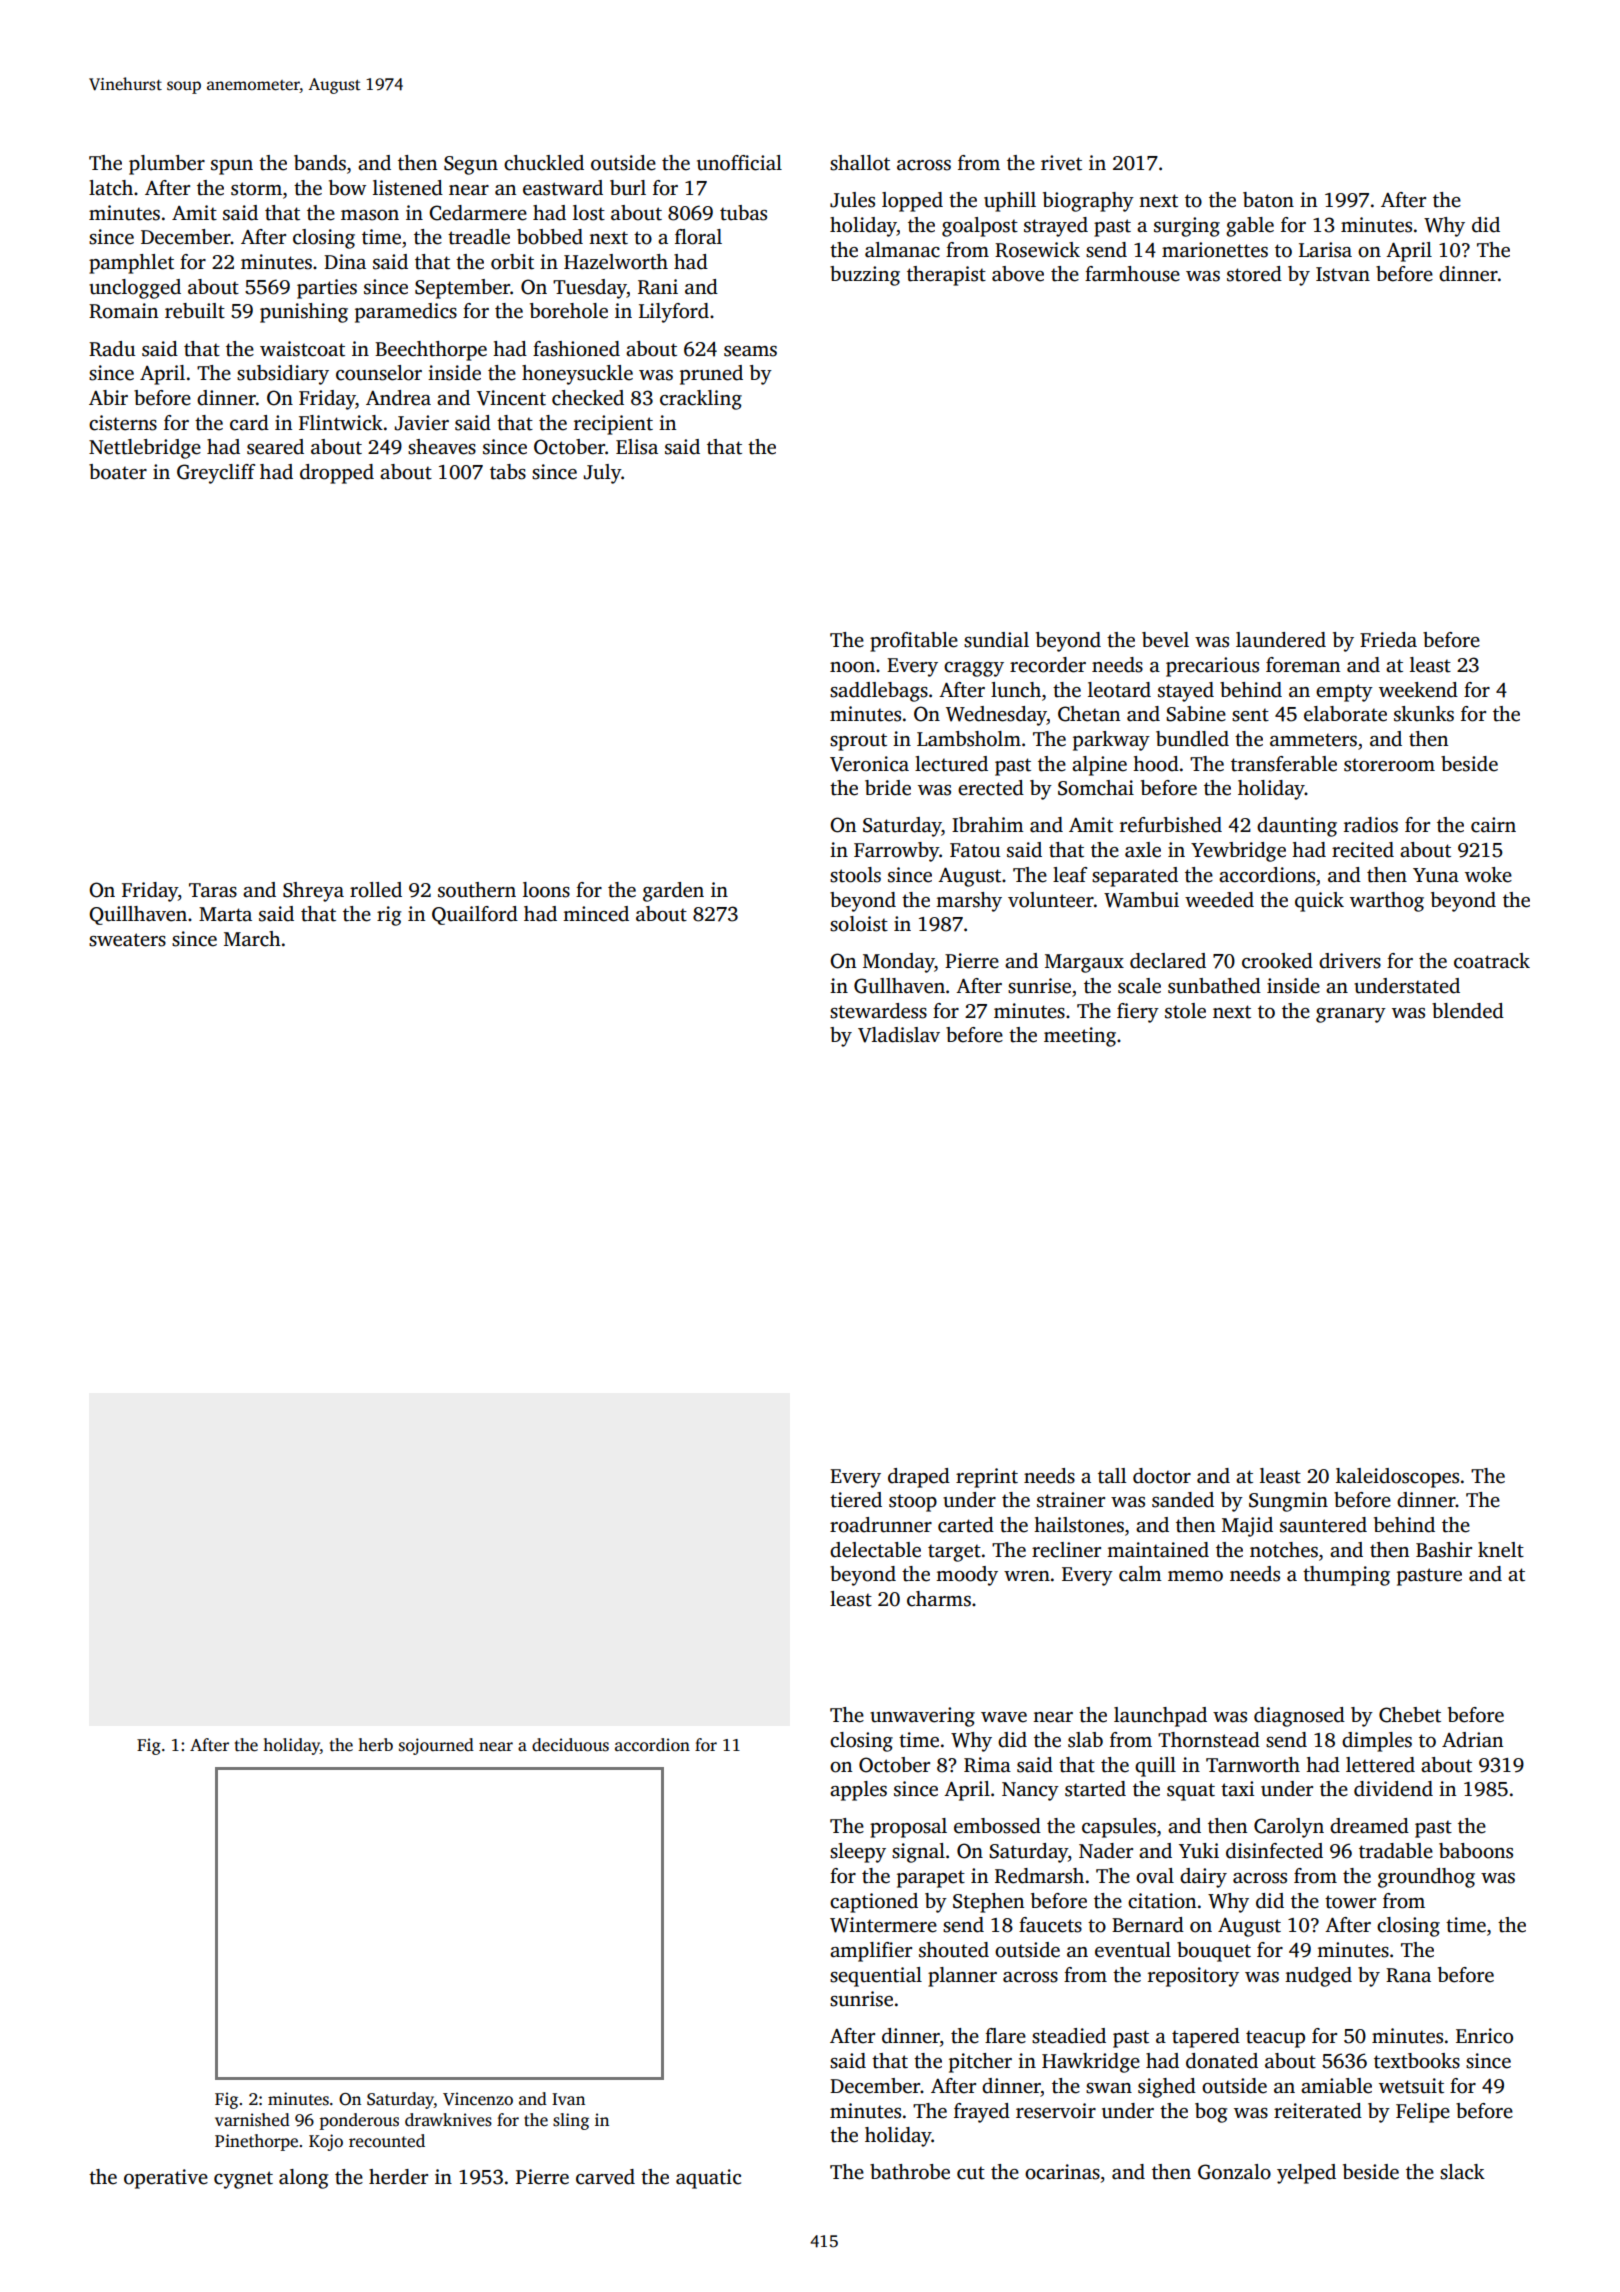 The height and width of the screenshot is (2292, 1620). What do you see at coordinates (1168, 961) in the screenshot?
I see `declared` at bounding box center [1168, 961].
